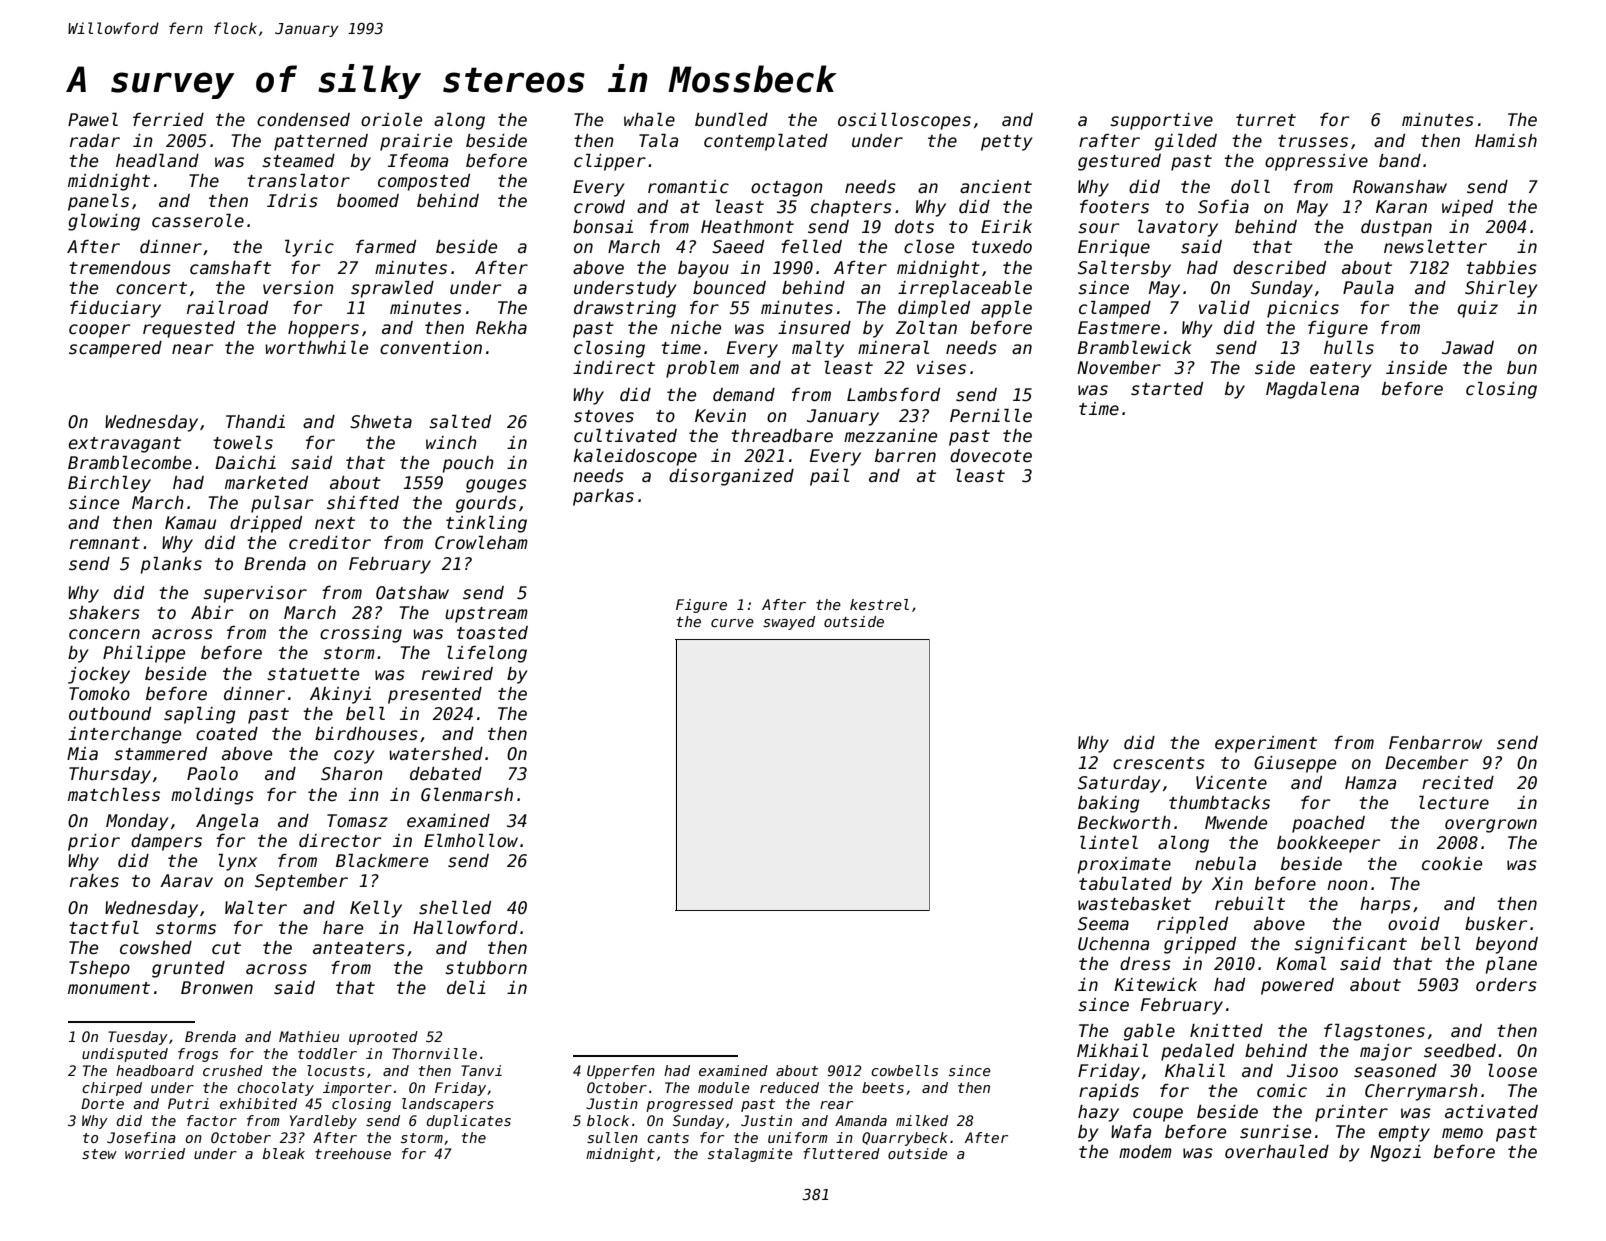 Image resolution: width=1606 pixels, height=1241 pixels. What do you see at coordinates (1236, 823) in the screenshot?
I see `Mwende` at bounding box center [1236, 823].
